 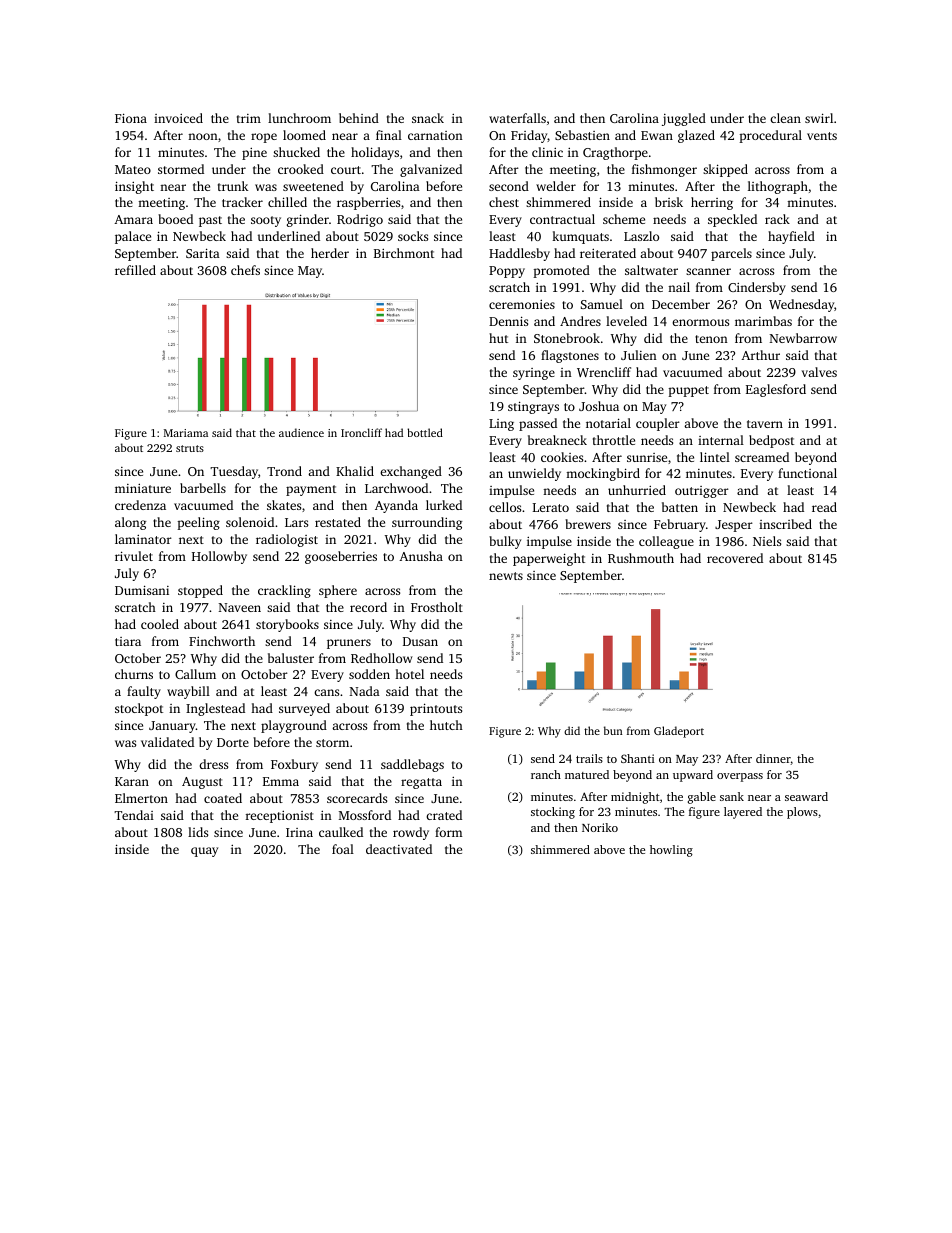 I want to click on Poppy, so click(x=507, y=272).
